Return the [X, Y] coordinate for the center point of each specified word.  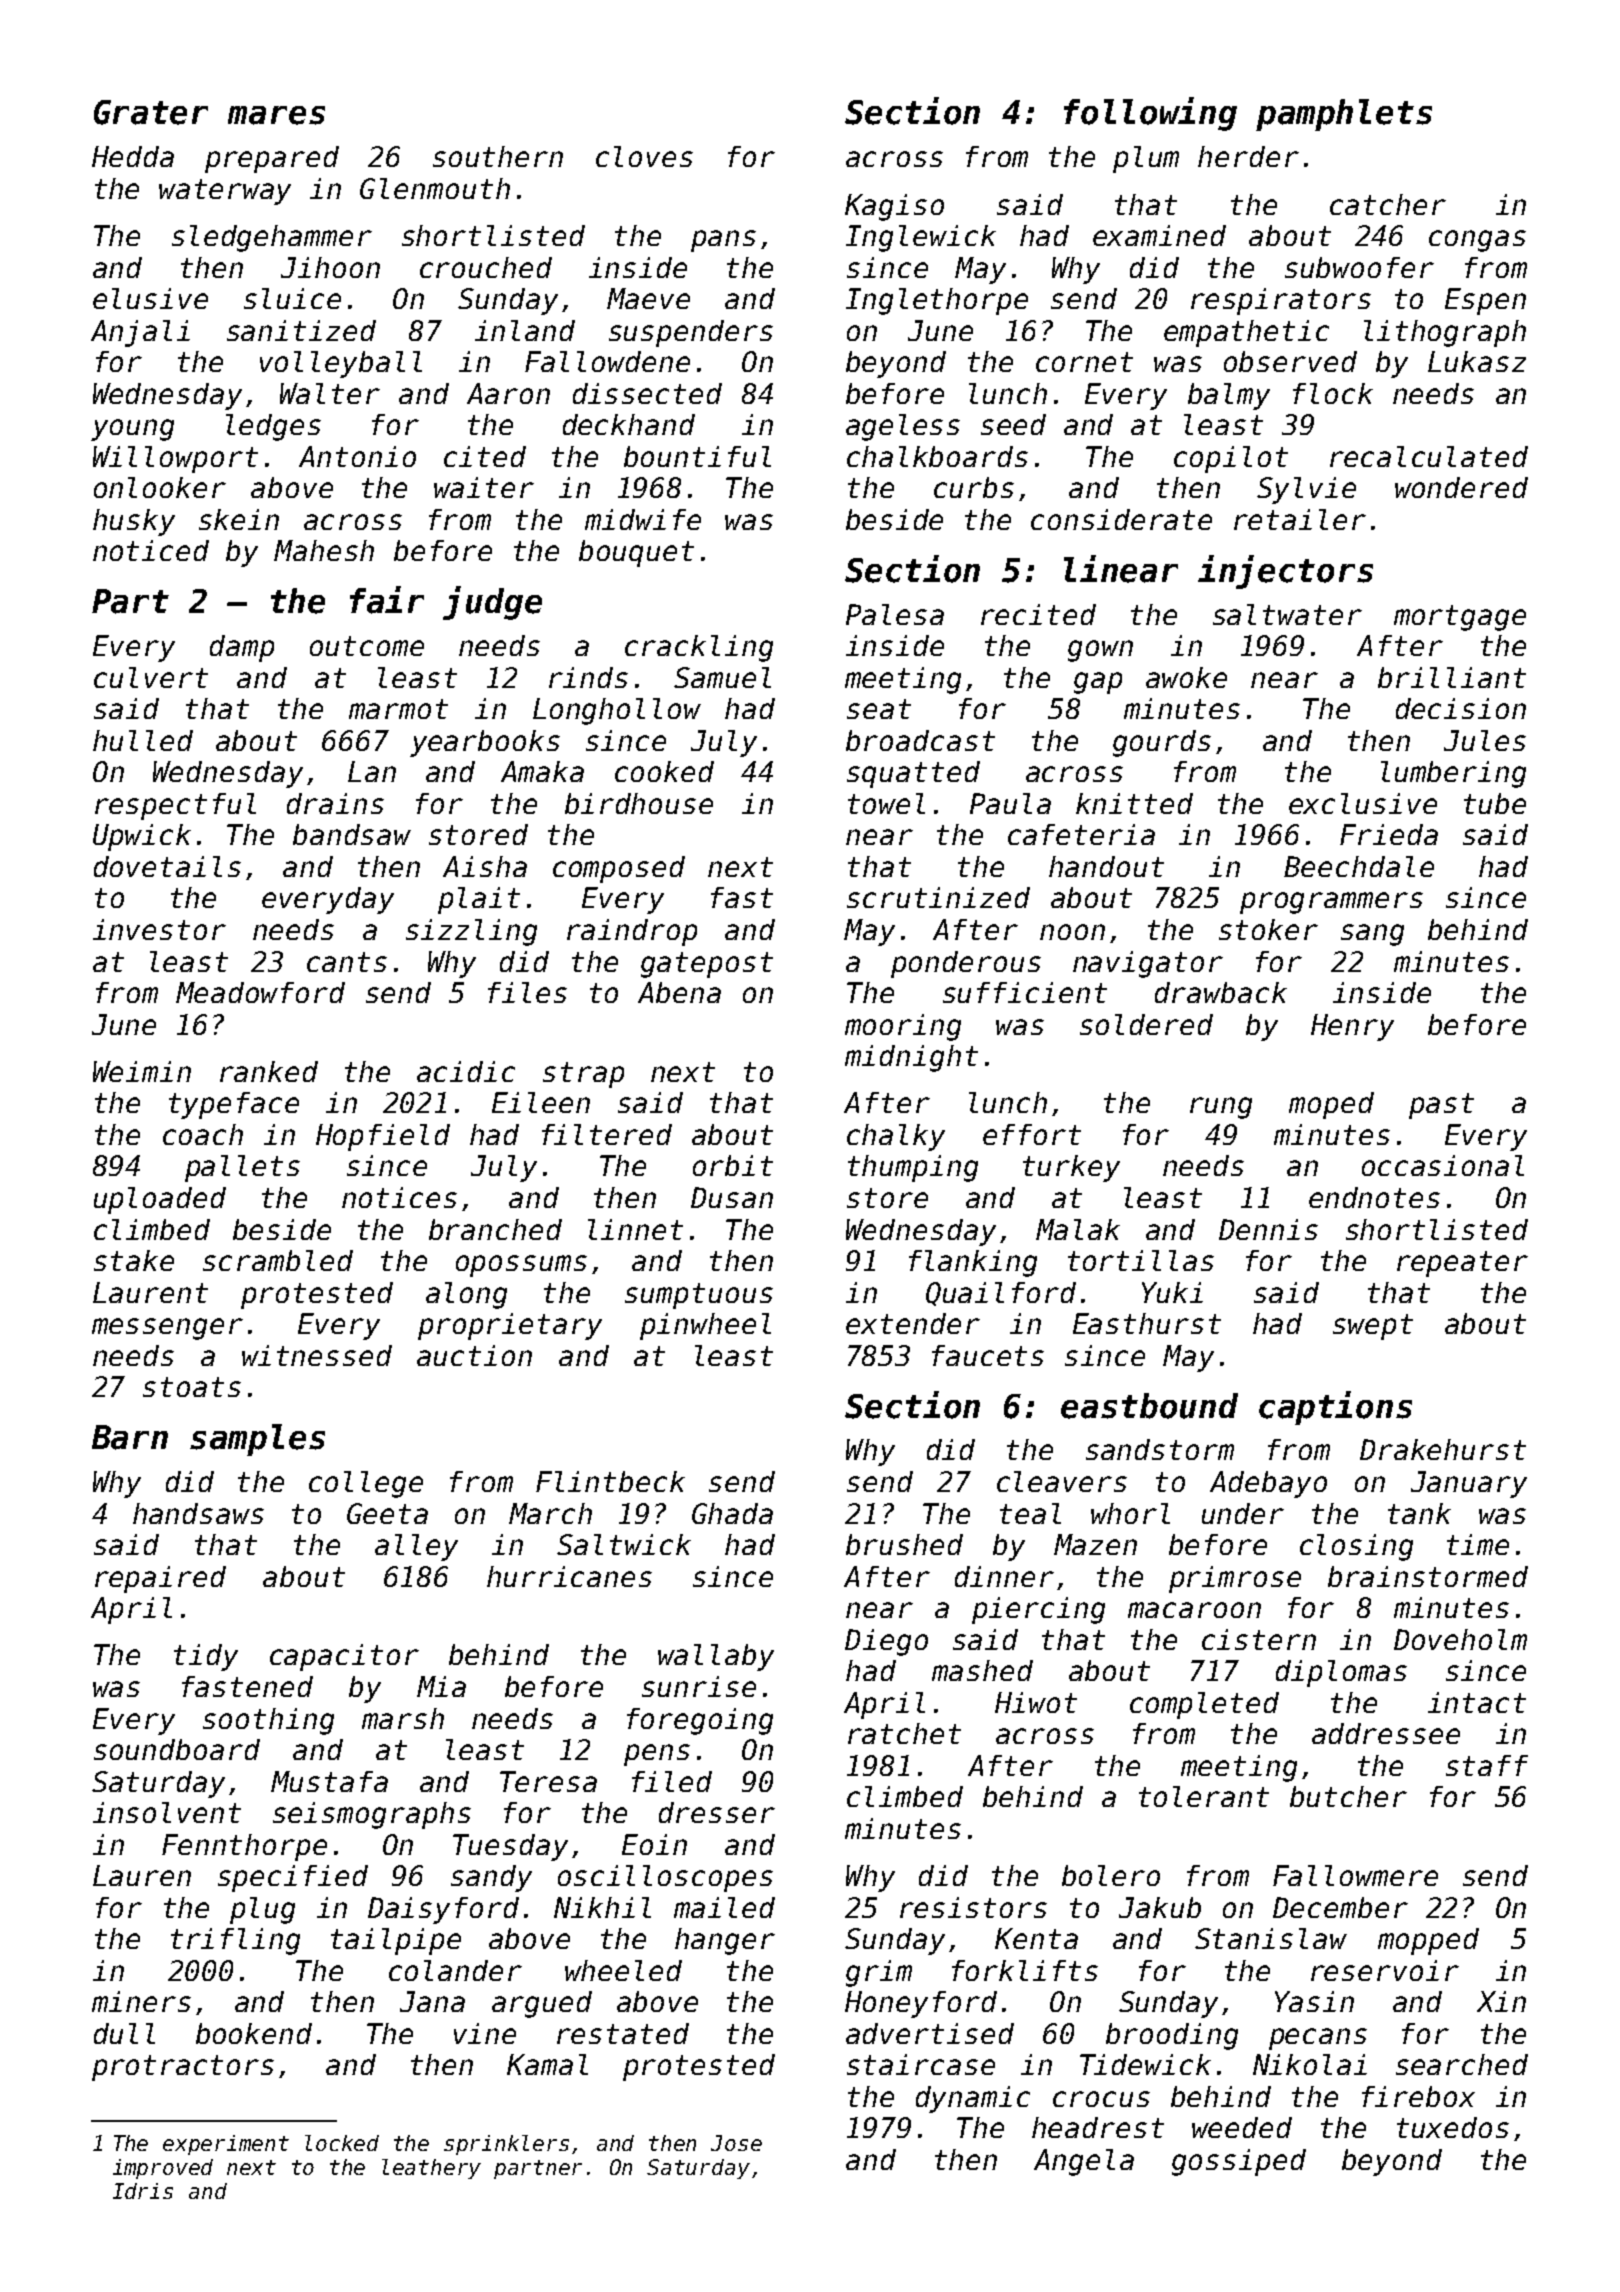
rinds [588, 677]
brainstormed [1428, 1576]
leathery [431, 2169]
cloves [644, 156]
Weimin [142, 1071]
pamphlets [1344, 115]
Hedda [133, 156]
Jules [1485, 740]
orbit [733, 1165]
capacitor [344, 1657]
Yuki [1172, 1292]
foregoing [700, 1721]
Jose [736, 2143]
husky [134, 522]
